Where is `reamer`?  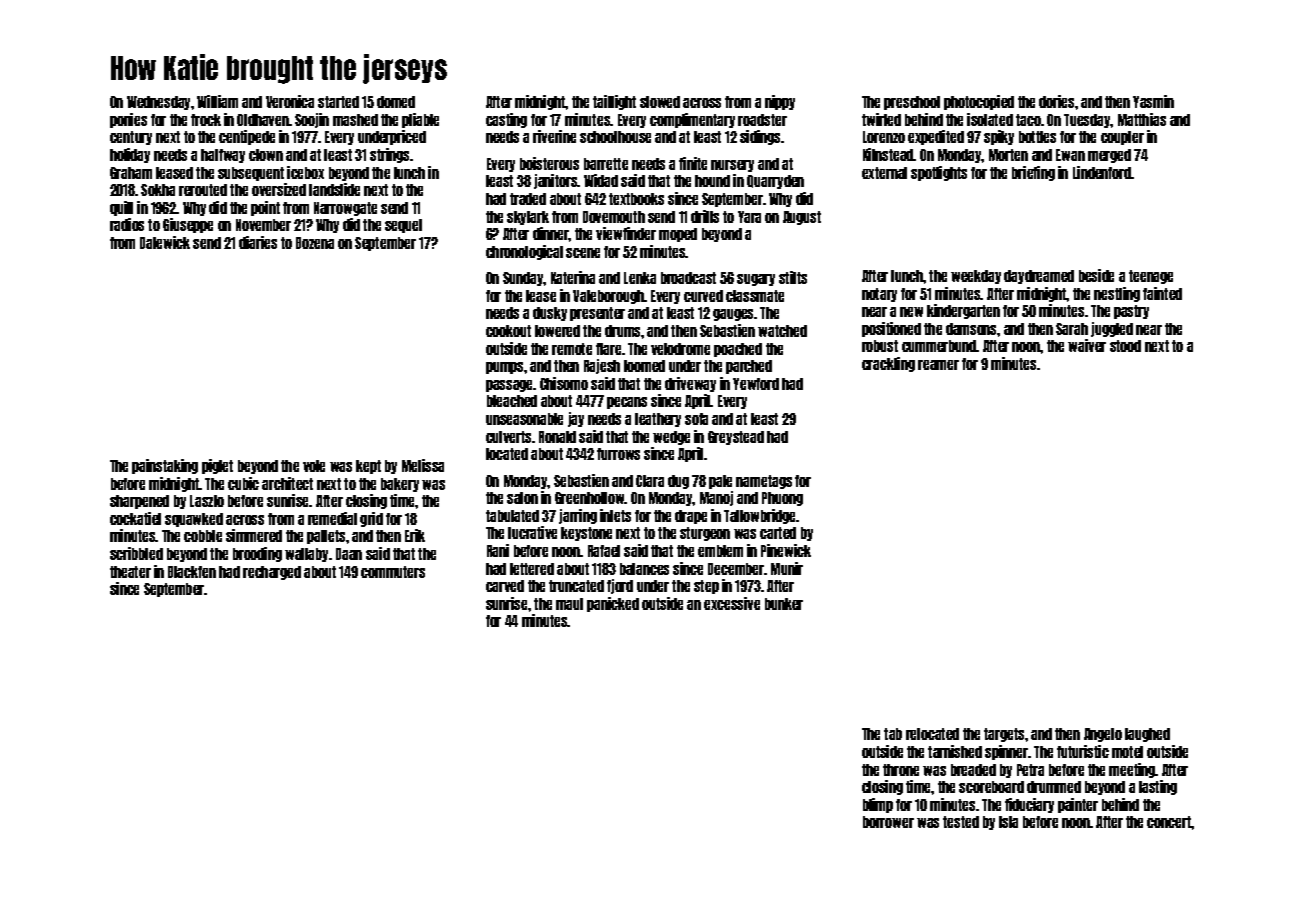 reamer is located at coordinates (938, 365).
